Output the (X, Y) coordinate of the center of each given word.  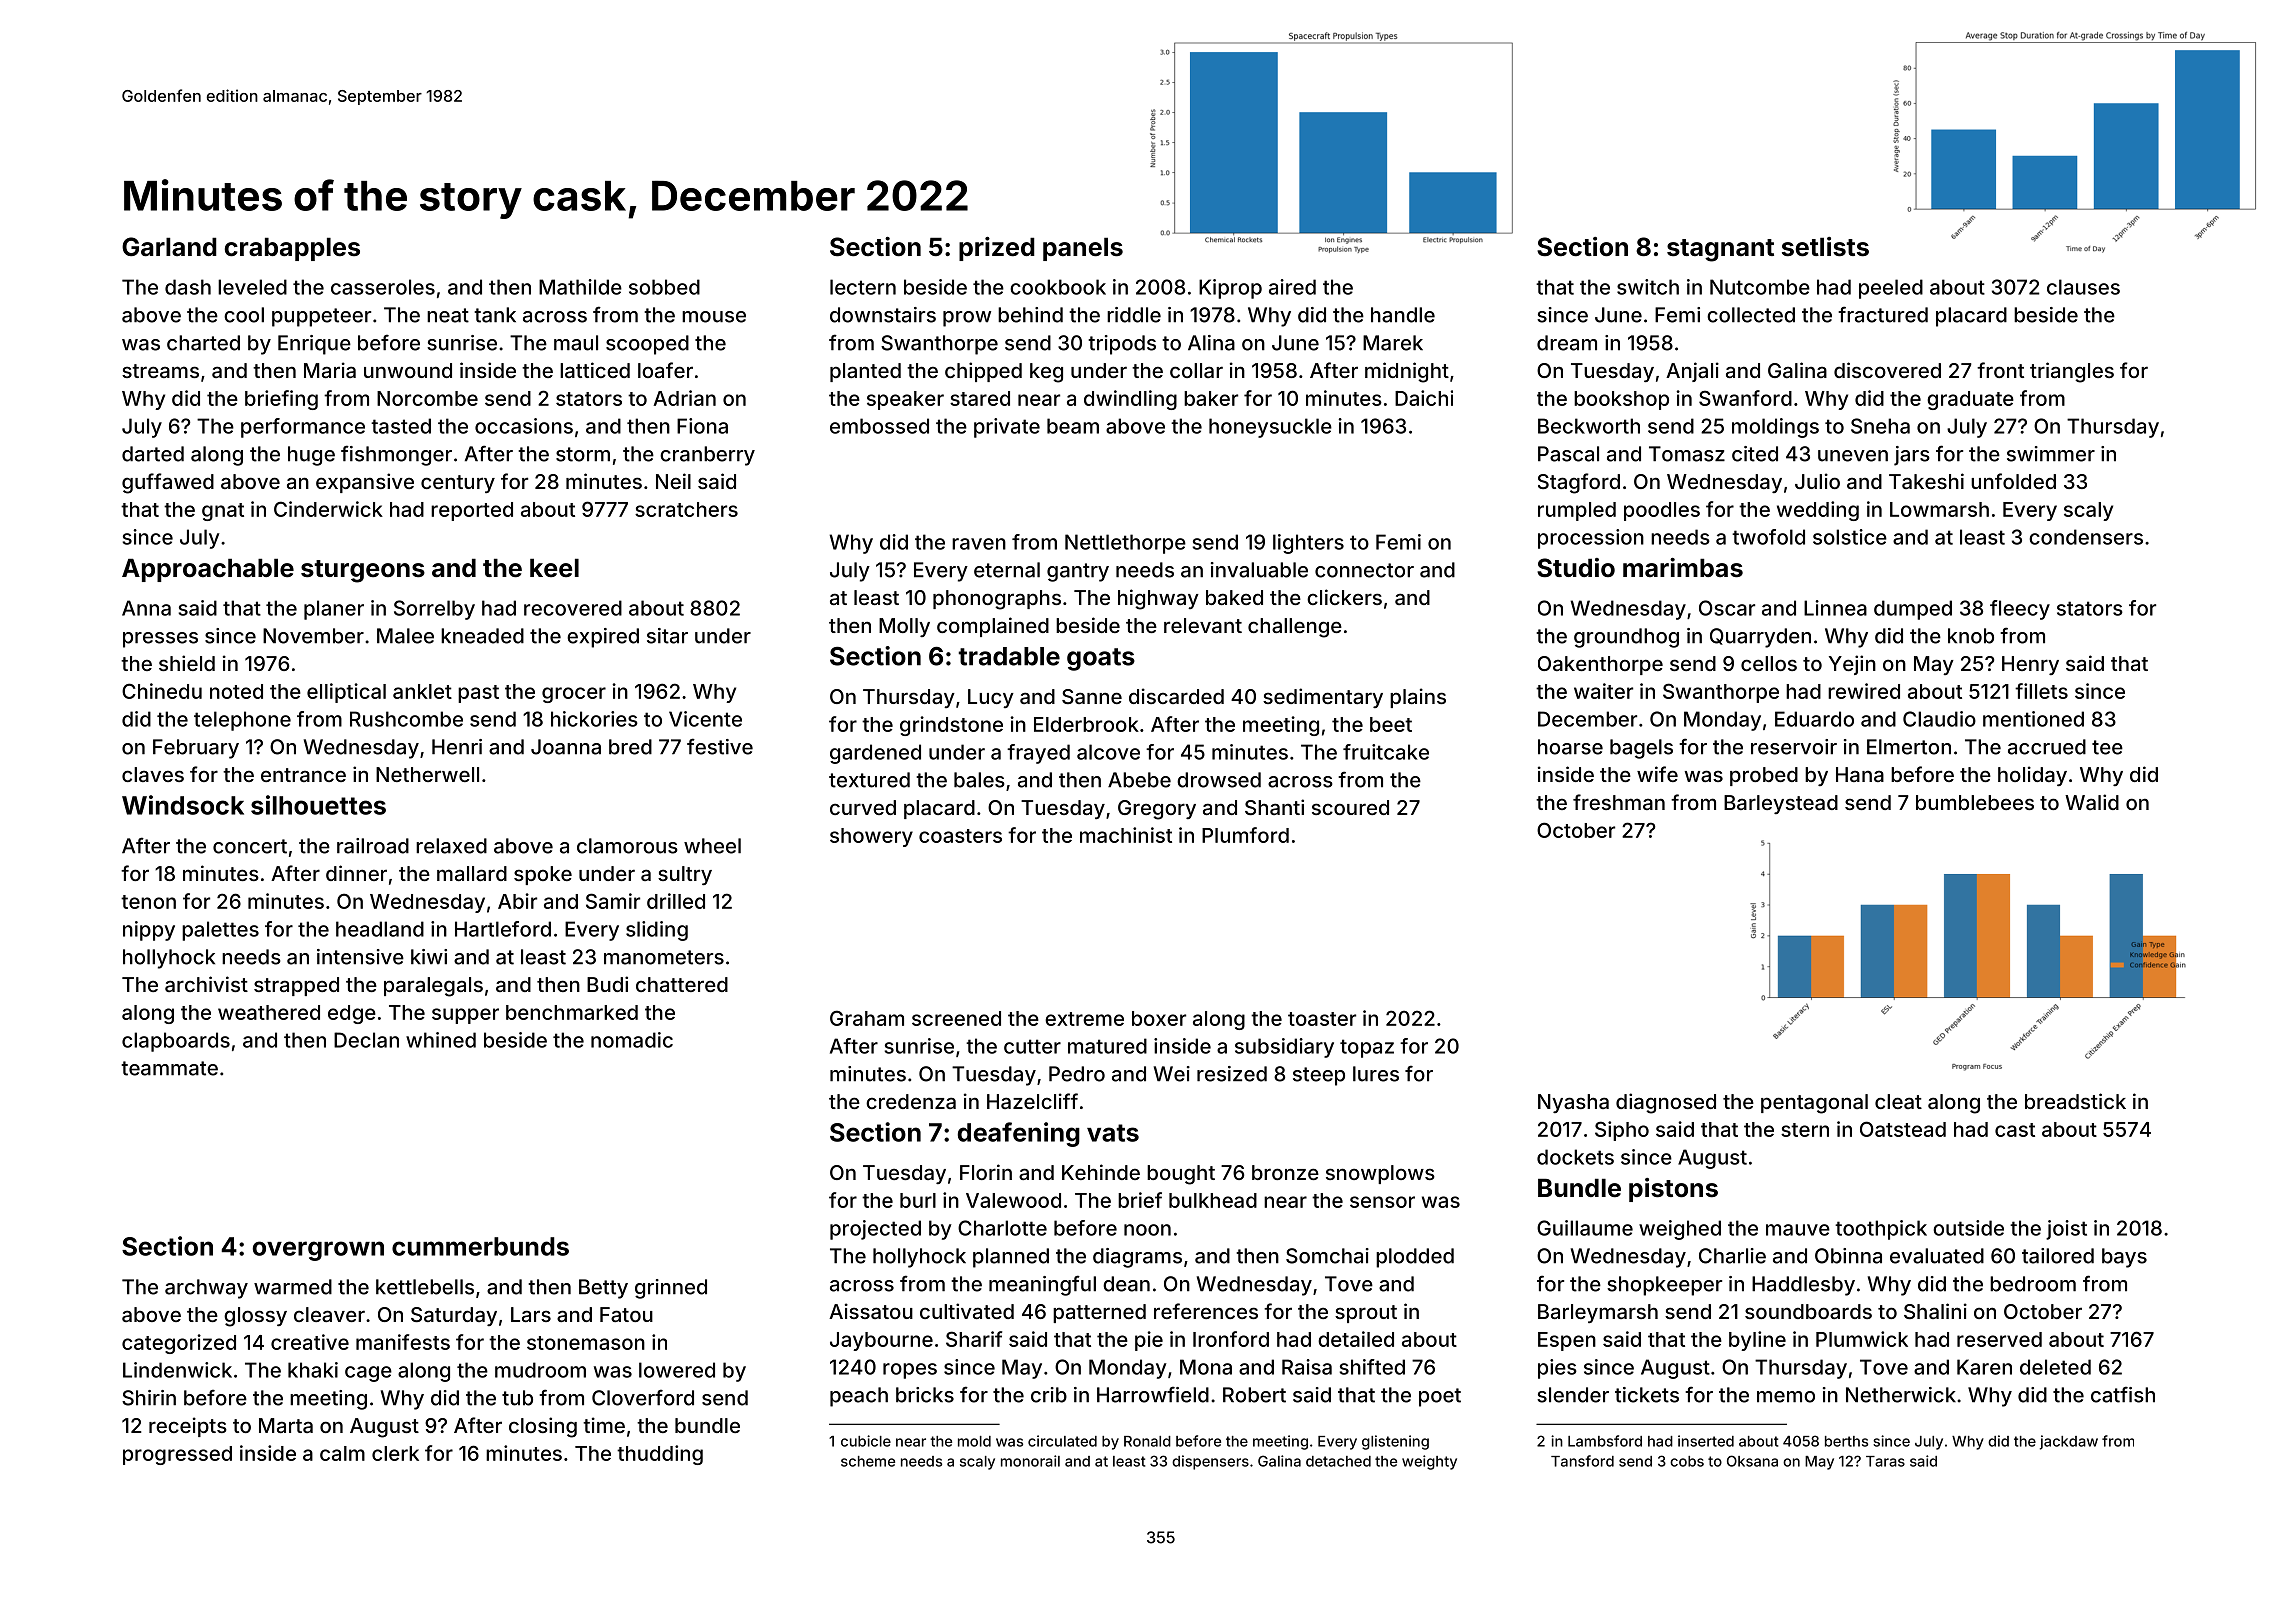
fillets (2041, 691)
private (1007, 428)
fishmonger (396, 455)
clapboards (176, 1042)
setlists (1825, 247)
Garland (169, 247)
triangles (2072, 372)
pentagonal (1814, 1104)
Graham (867, 1018)
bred (630, 747)
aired (1292, 287)
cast (2015, 1130)
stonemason (586, 1343)
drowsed (1219, 780)
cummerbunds (480, 1246)
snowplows (1380, 1174)
